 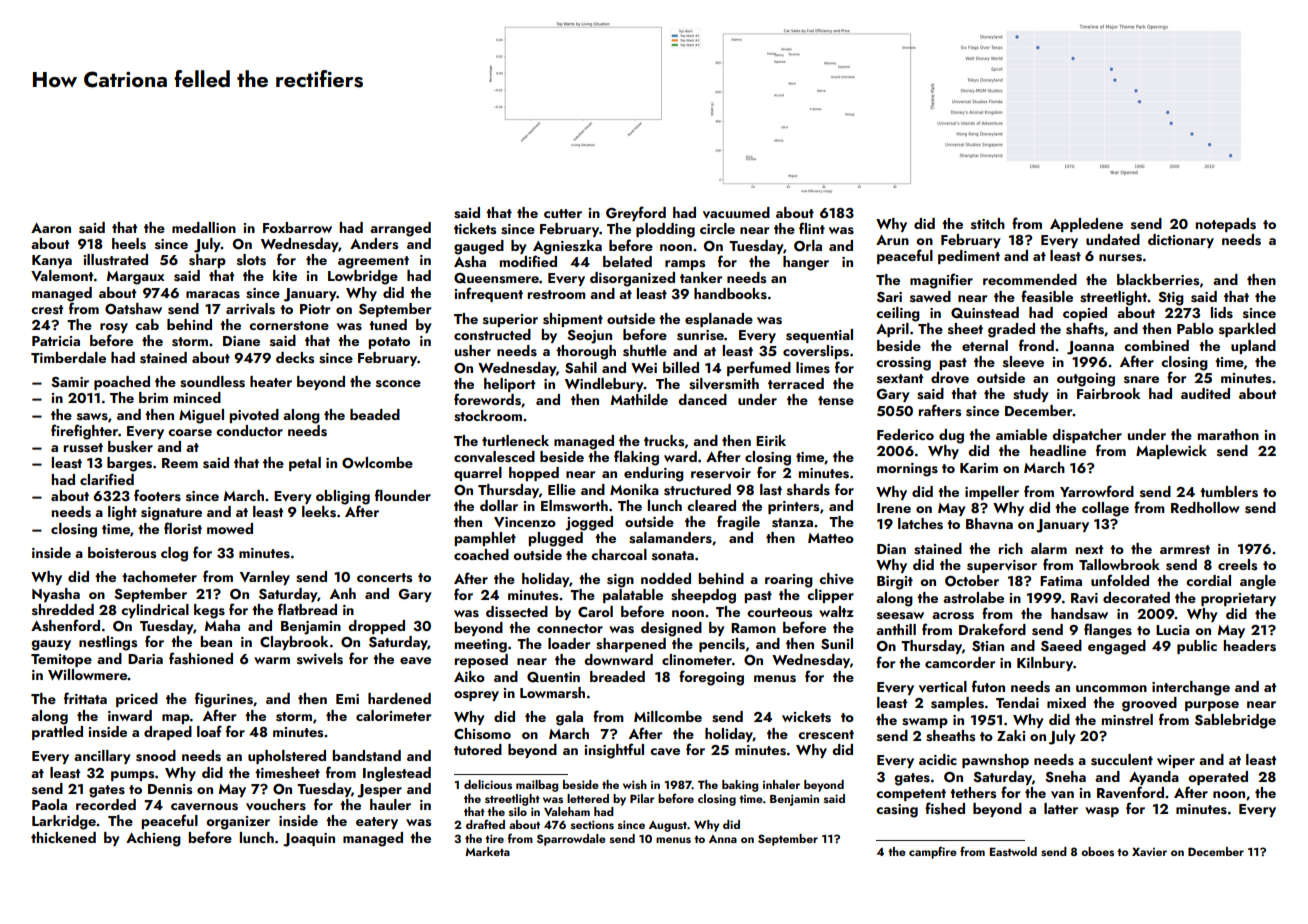 What do you see at coordinates (482, 734) in the page?
I see `Chisomo` at bounding box center [482, 734].
